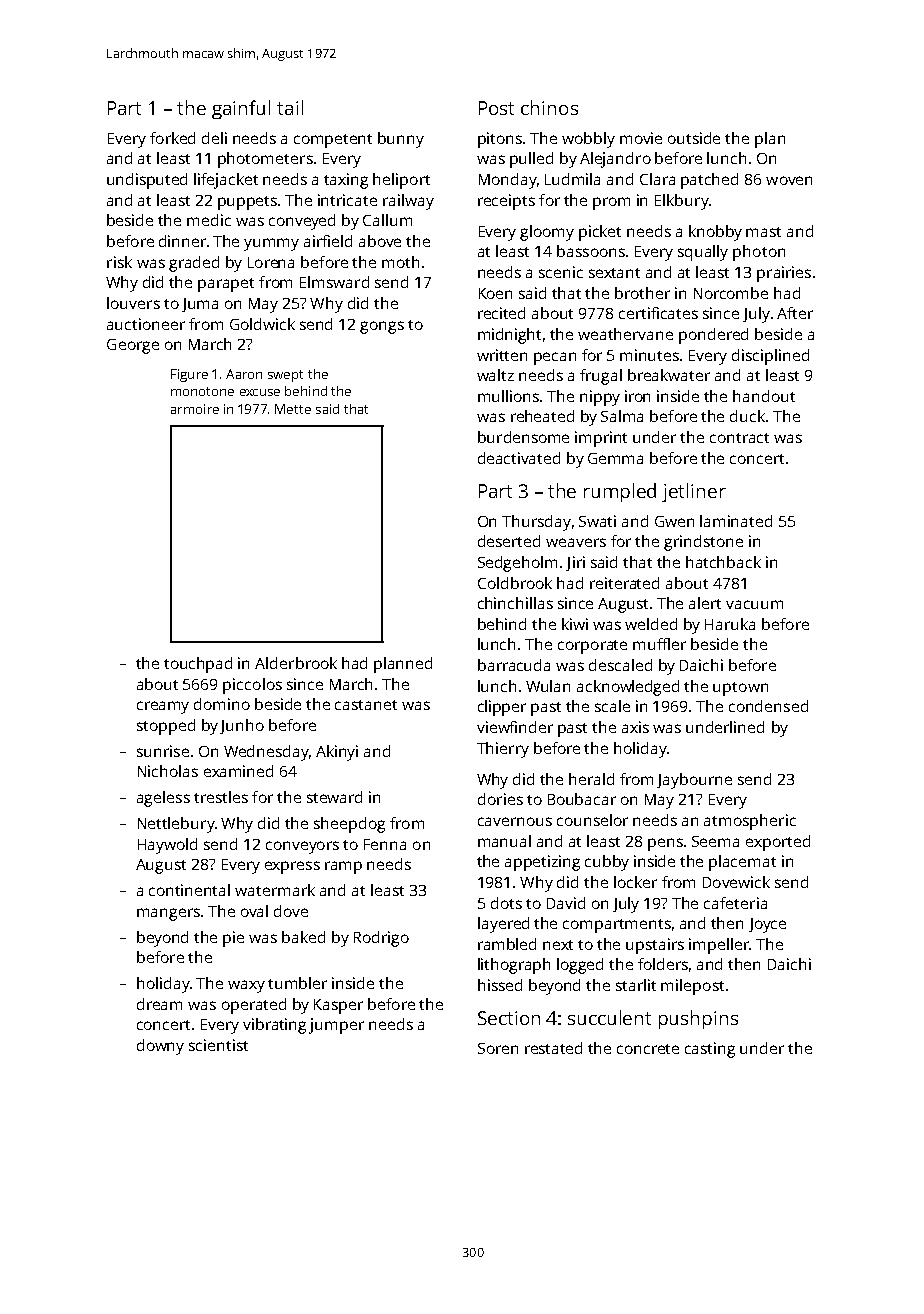 The height and width of the page is (1314, 924). Describe the element at coordinates (500, 140) in the page. I see `pitons` at that location.
